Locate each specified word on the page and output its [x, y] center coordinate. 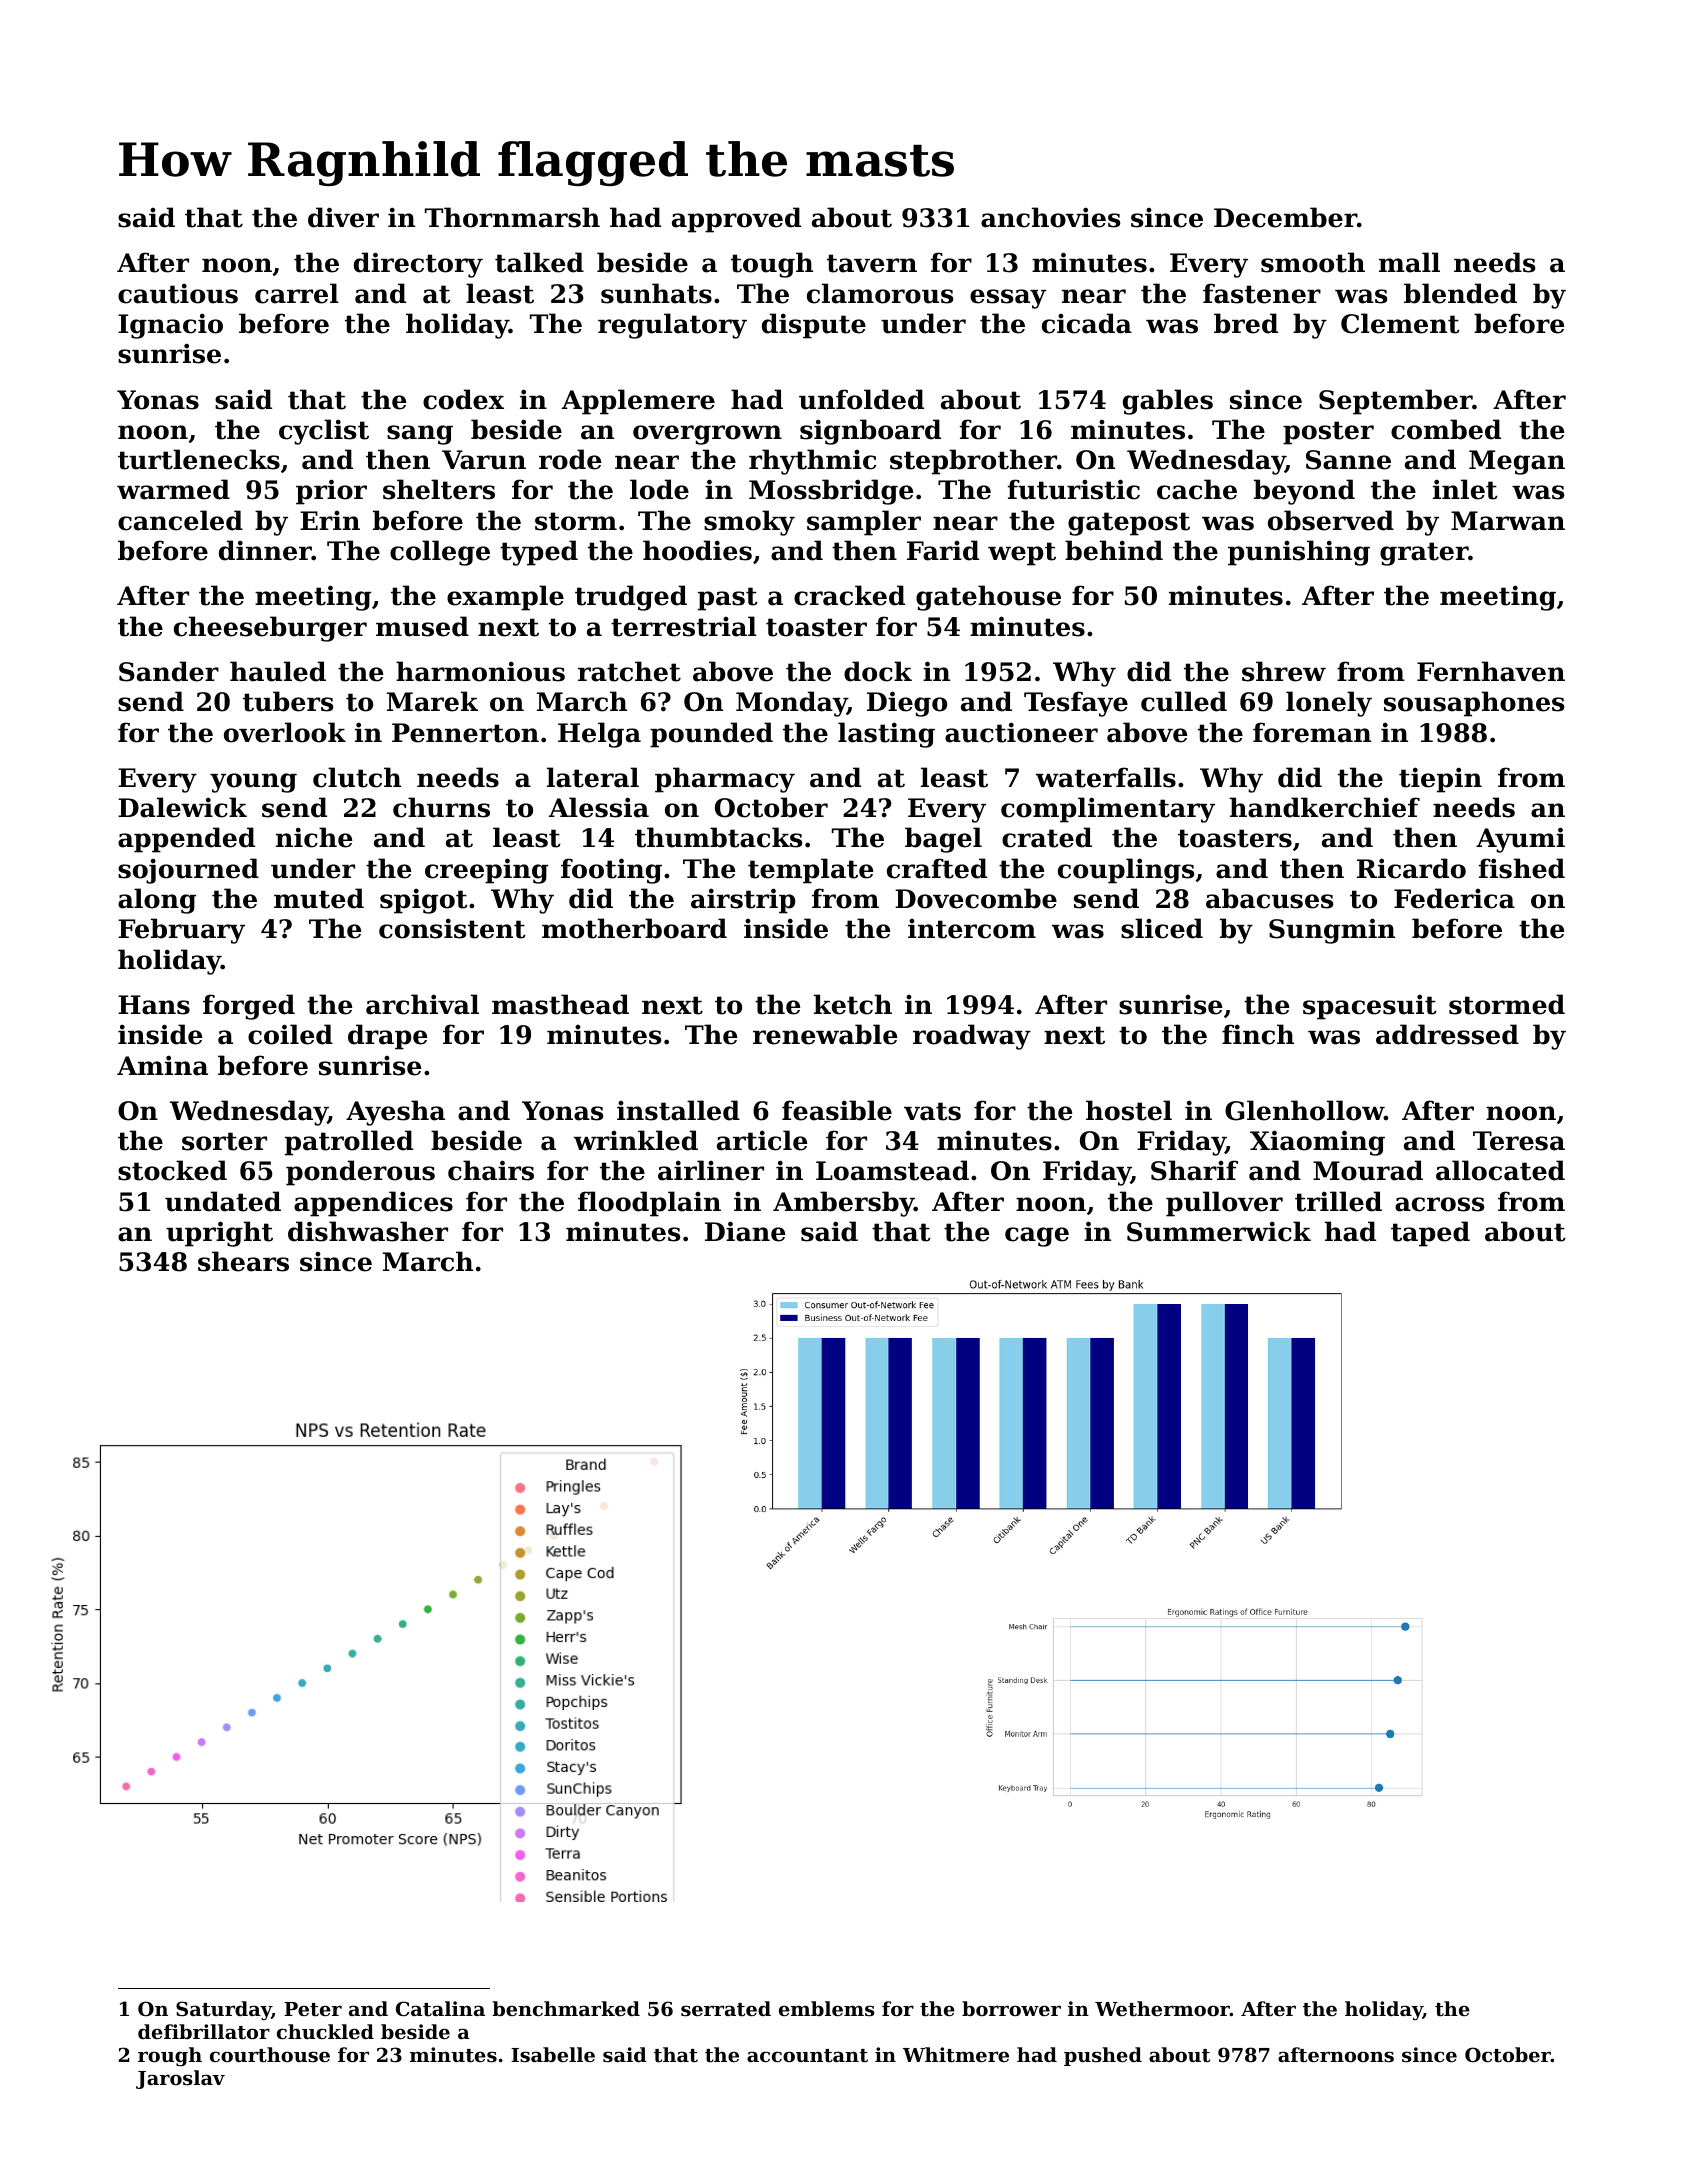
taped [1430, 1234]
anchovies [1050, 217]
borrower [1011, 2008]
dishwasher [368, 1231]
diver [343, 217]
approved [736, 220]
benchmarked [566, 2008]
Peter [313, 2009]
